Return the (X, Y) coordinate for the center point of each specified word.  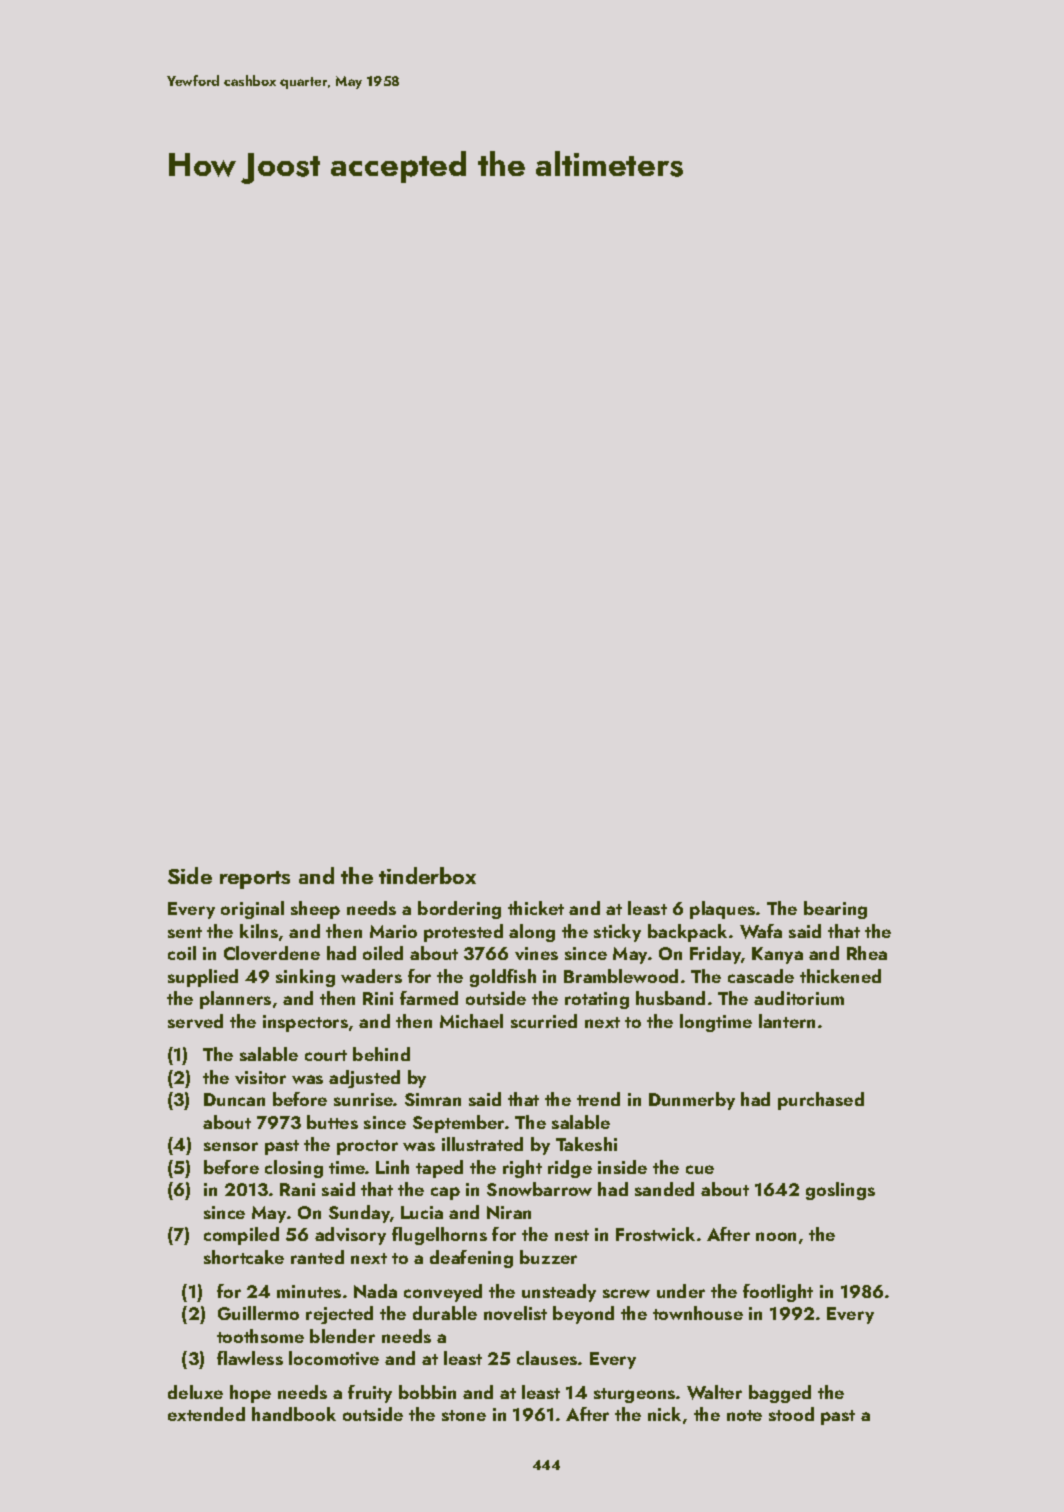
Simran (433, 1099)
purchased (821, 1101)
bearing (835, 910)
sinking (305, 978)
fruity (370, 1394)
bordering (459, 910)
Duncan (234, 1099)
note (744, 1415)
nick (664, 1414)
